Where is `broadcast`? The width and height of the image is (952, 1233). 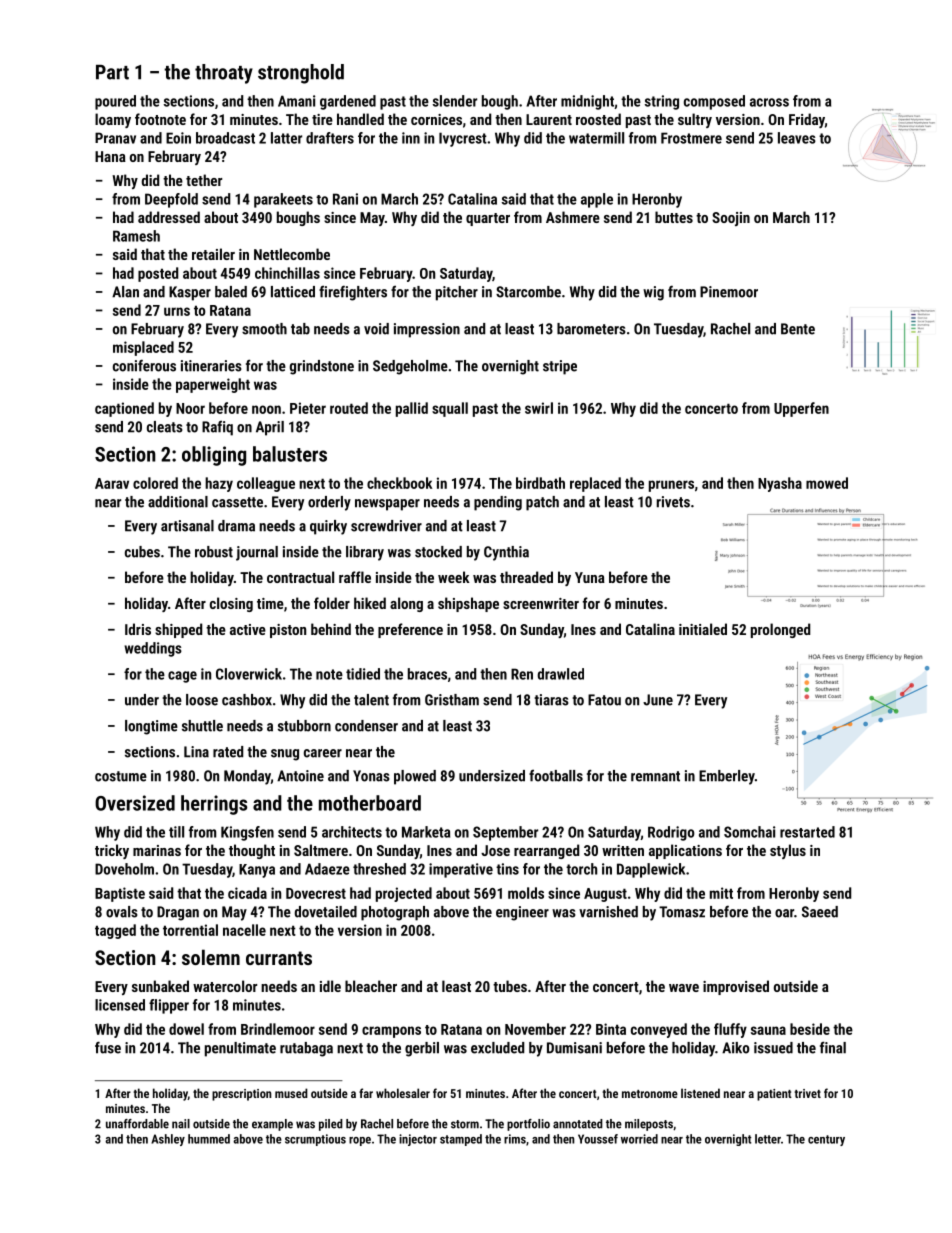 broadcast is located at coordinates (225, 138).
